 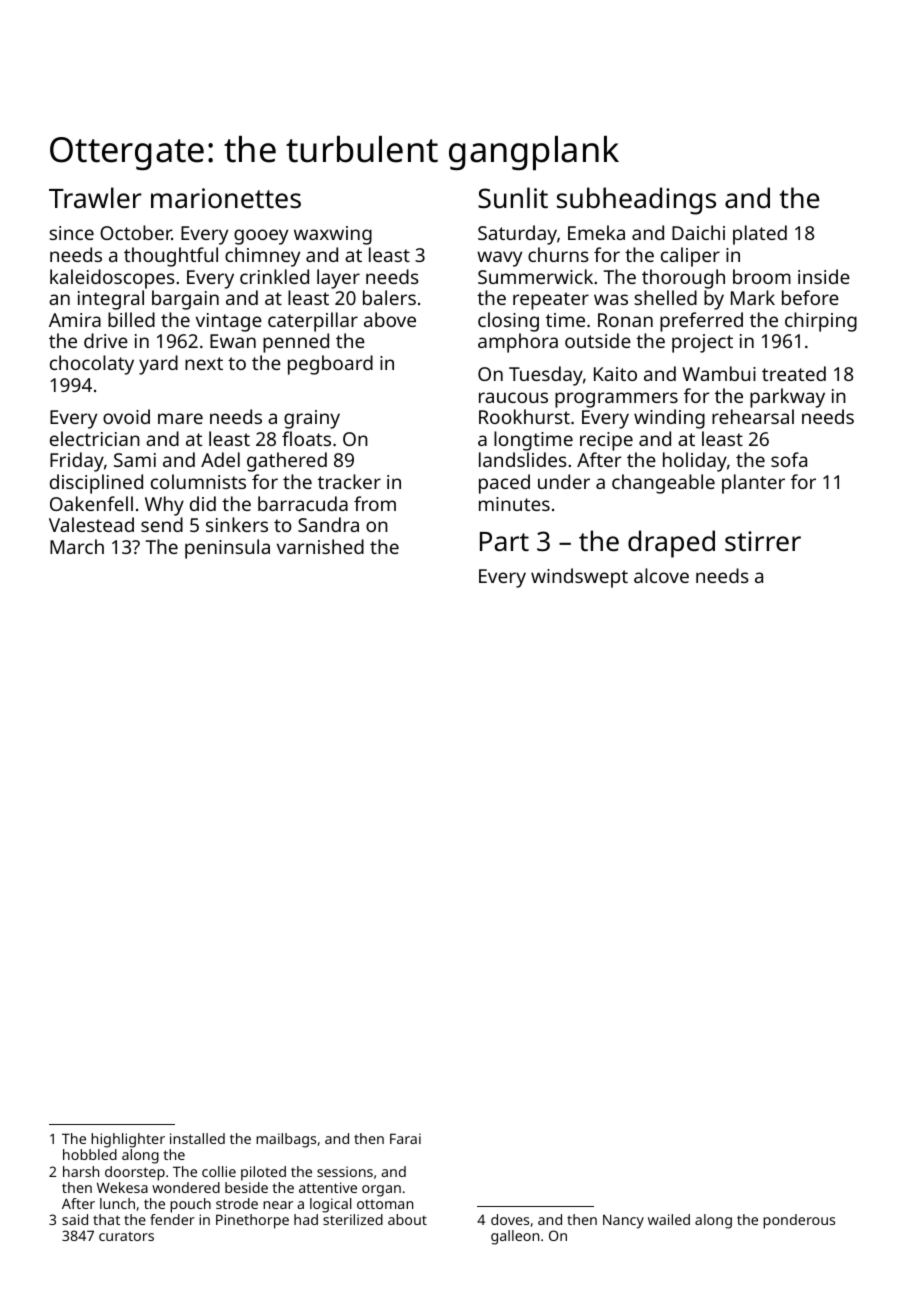 What do you see at coordinates (763, 541) in the image?
I see `stirrer` at bounding box center [763, 541].
